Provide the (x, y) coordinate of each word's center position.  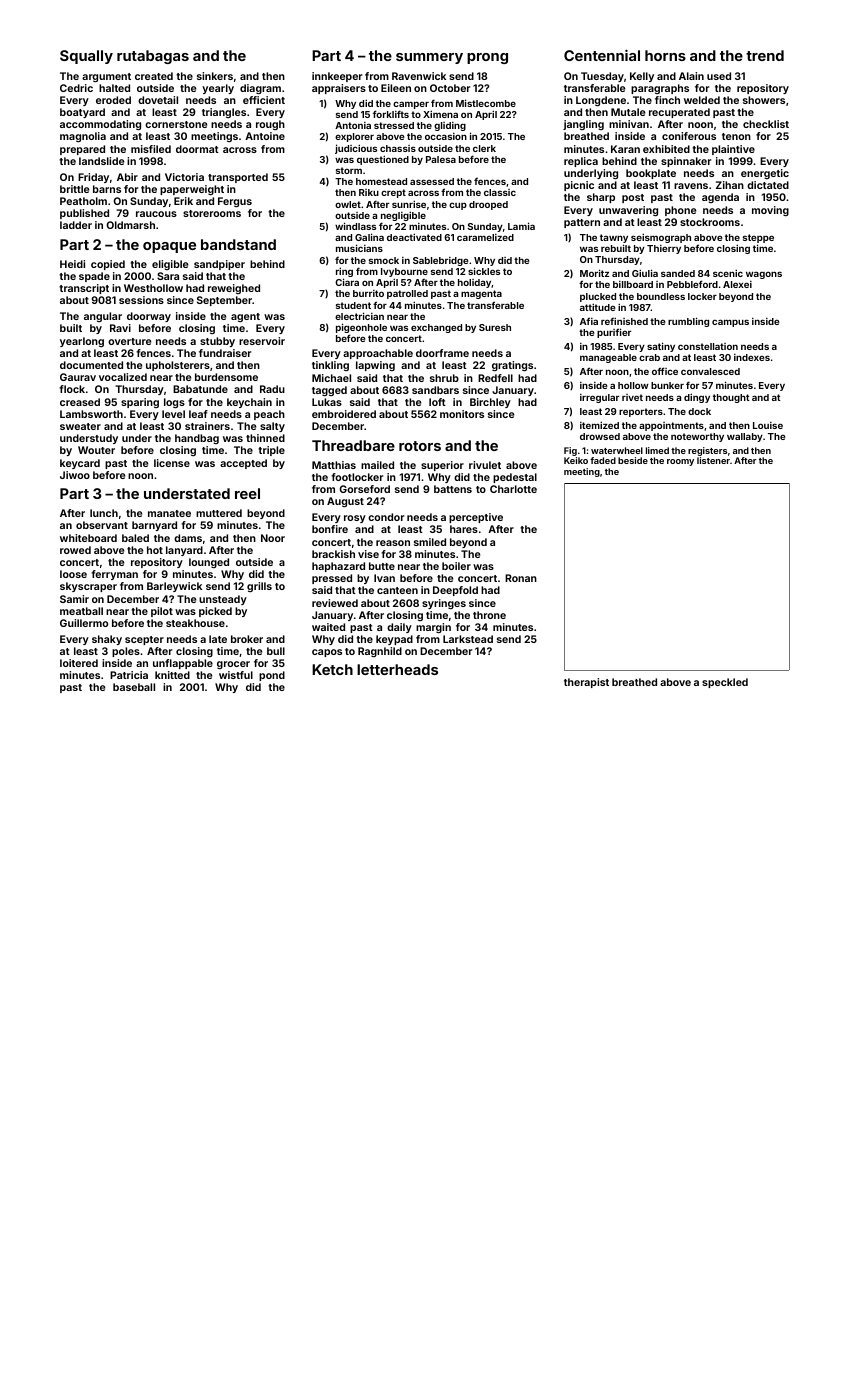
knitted (172, 675)
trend (765, 55)
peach (269, 415)
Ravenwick (419, 76)
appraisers (339, 89)
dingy (697, 398)
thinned (265, 438)
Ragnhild (380, 652)
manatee (169, 513)
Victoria (184, 177)
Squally (86, 57)
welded (702, 100)
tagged (329, 391)
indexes (752, 357)
